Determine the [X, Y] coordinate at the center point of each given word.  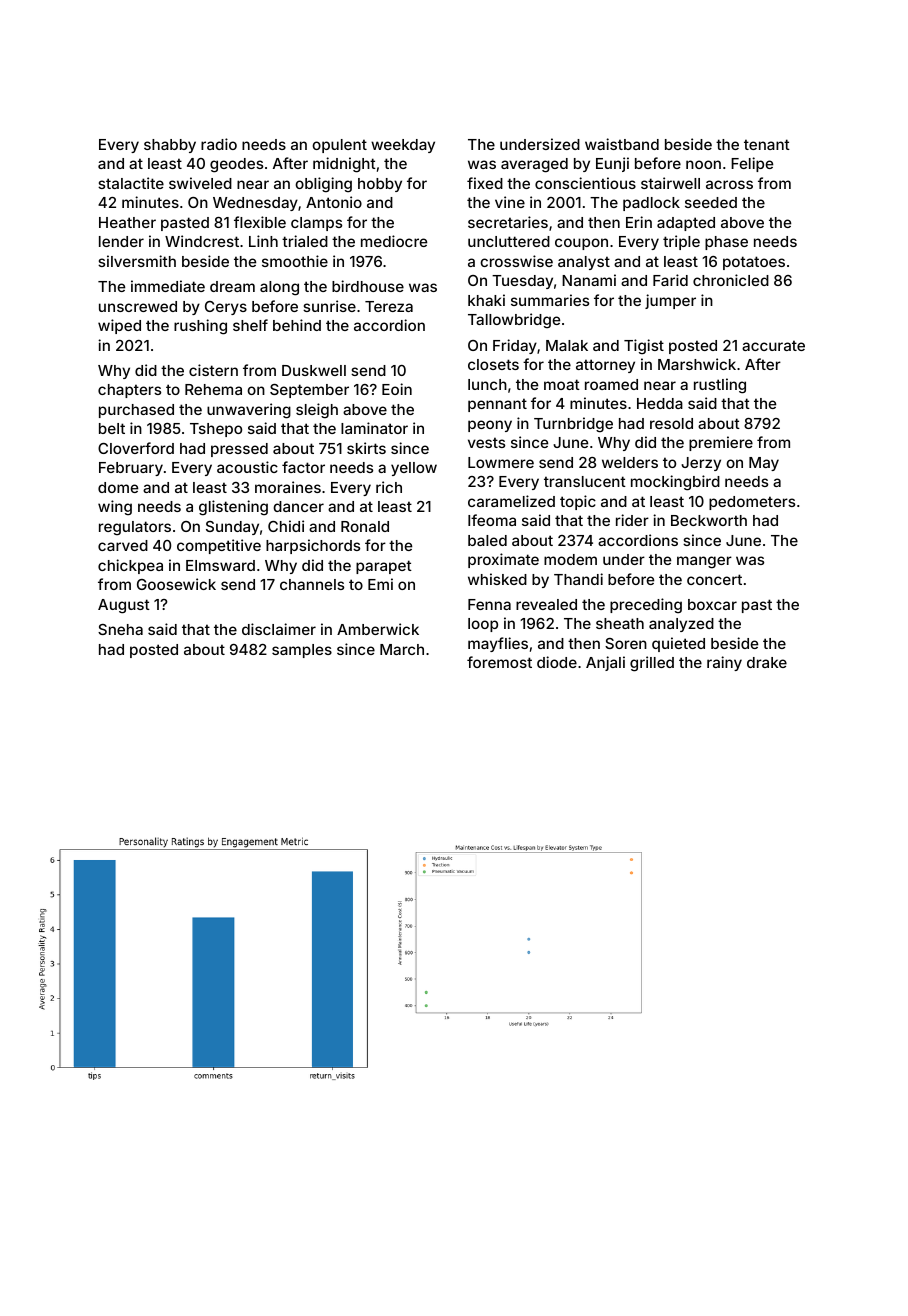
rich [389, 487]
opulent [339, 146]
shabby [170, 146]
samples [302, 651]
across [729, 184]
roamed [611, 384]
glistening [233, 508]
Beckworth [709, 520]
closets [493, 364]
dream [232, 286]
